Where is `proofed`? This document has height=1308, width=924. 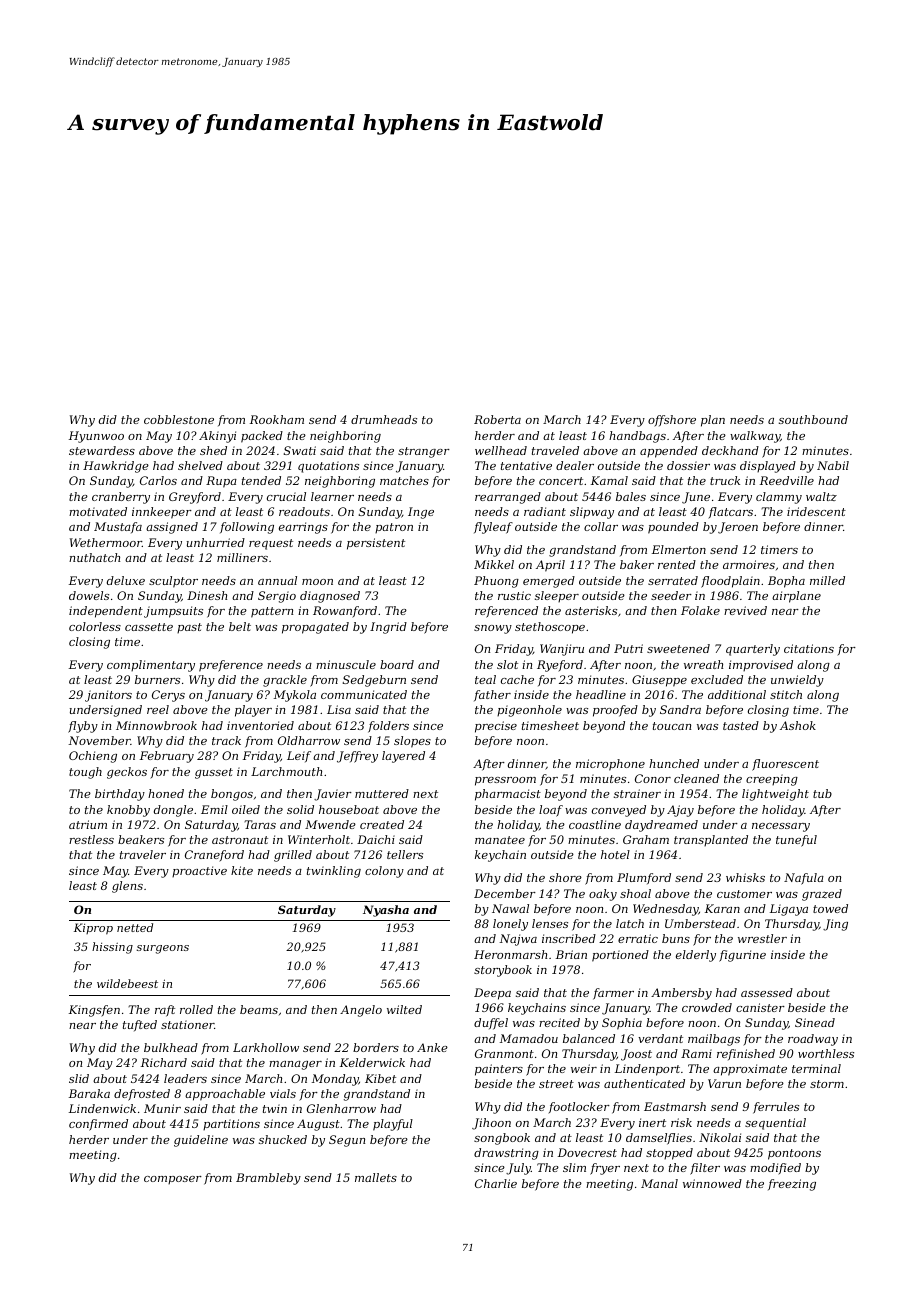 proofed is located at coordinates (615, 711).
